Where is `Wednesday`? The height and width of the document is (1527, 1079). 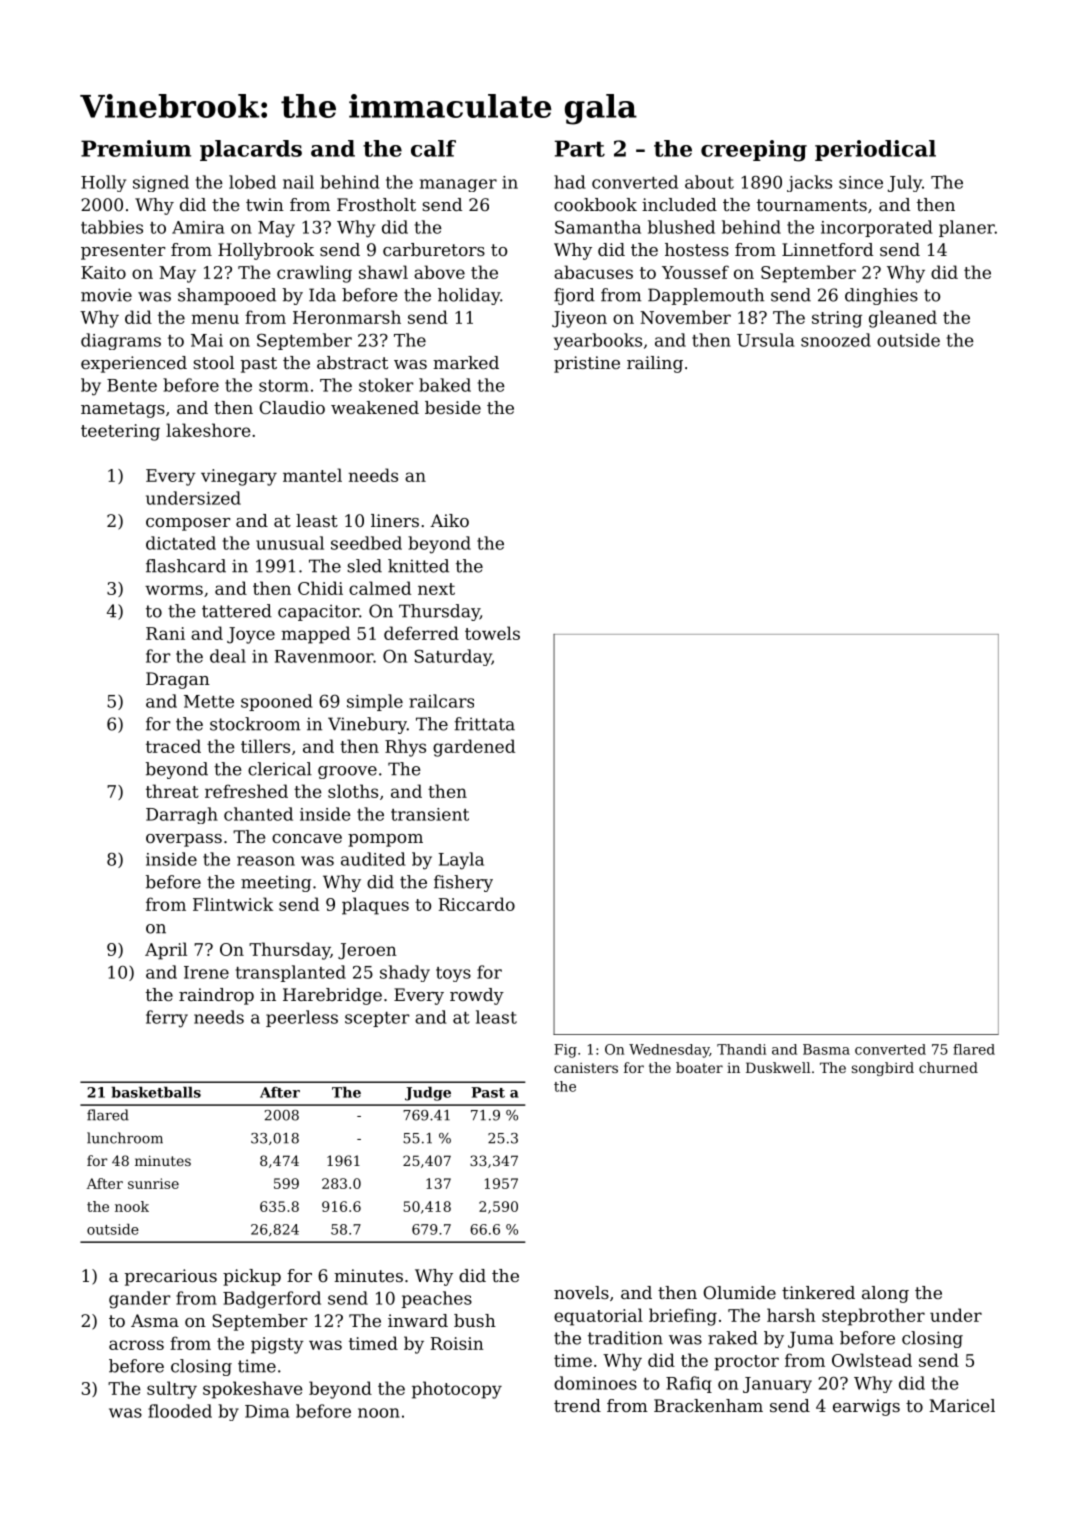
Wednesday is located at coordinates (669, 1051).
